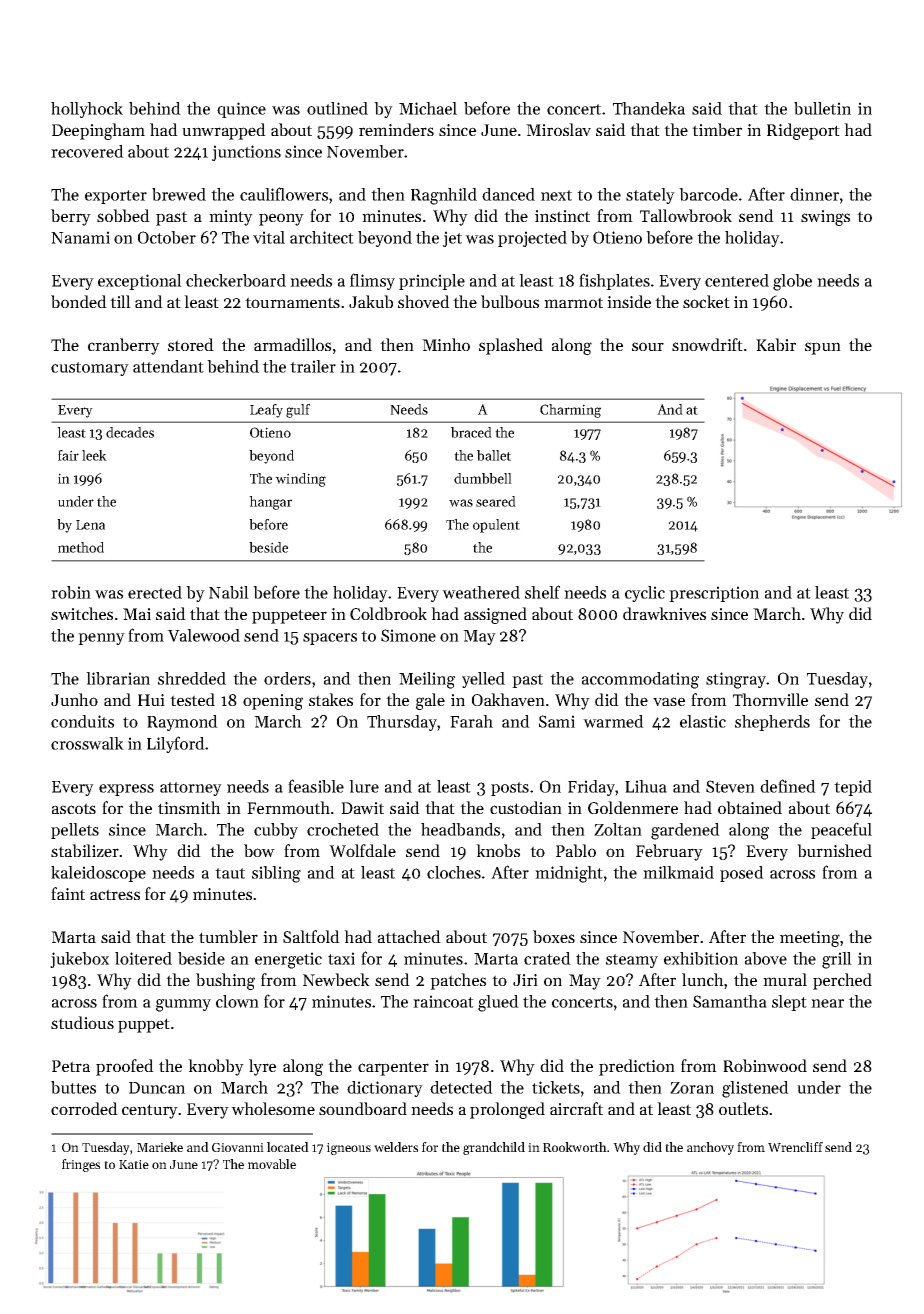 The image size is (924, 1314). I want to click on stingray, so click(736, 680).
